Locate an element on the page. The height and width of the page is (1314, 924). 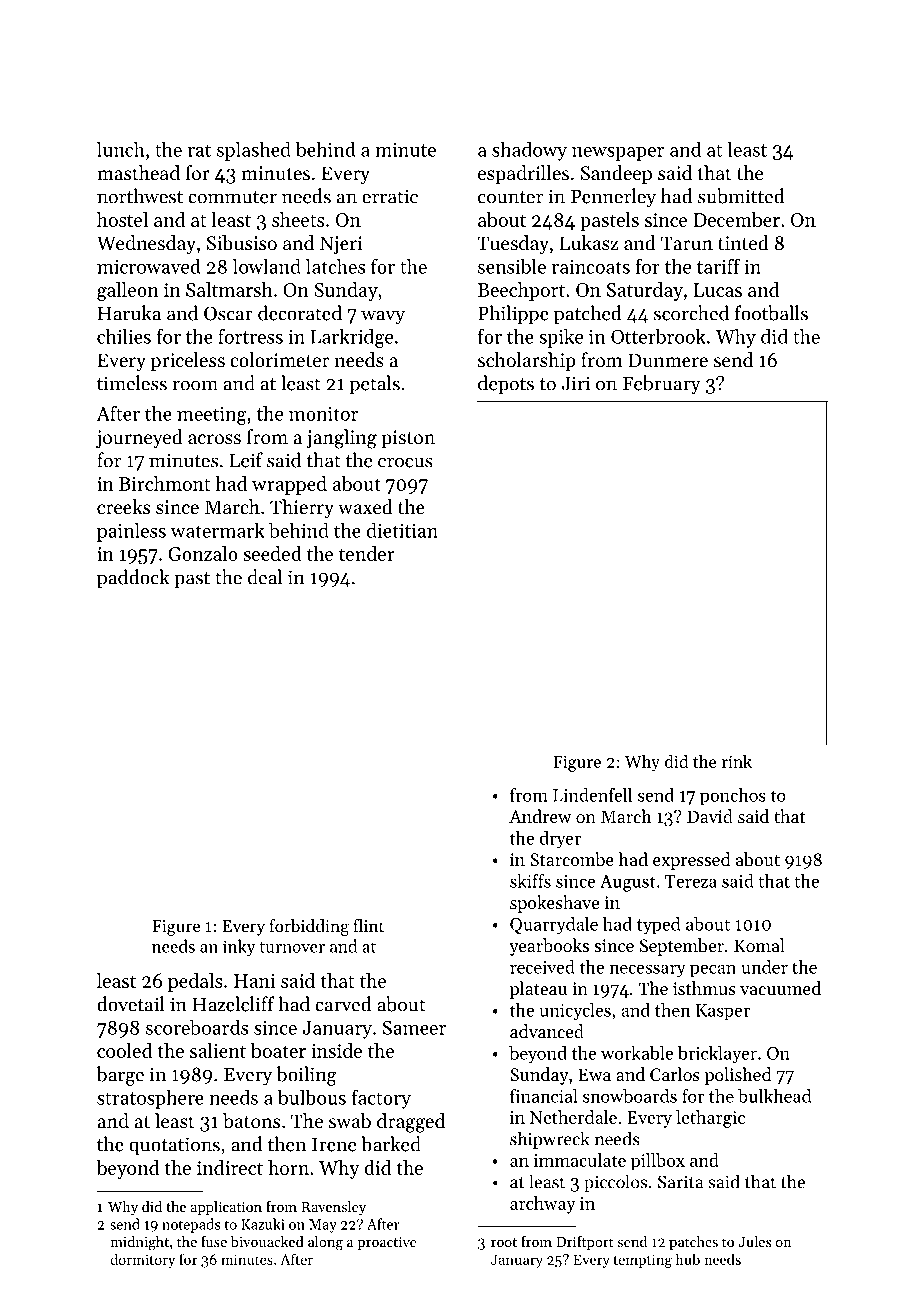
paddock is located at coordinates (133, 579).
